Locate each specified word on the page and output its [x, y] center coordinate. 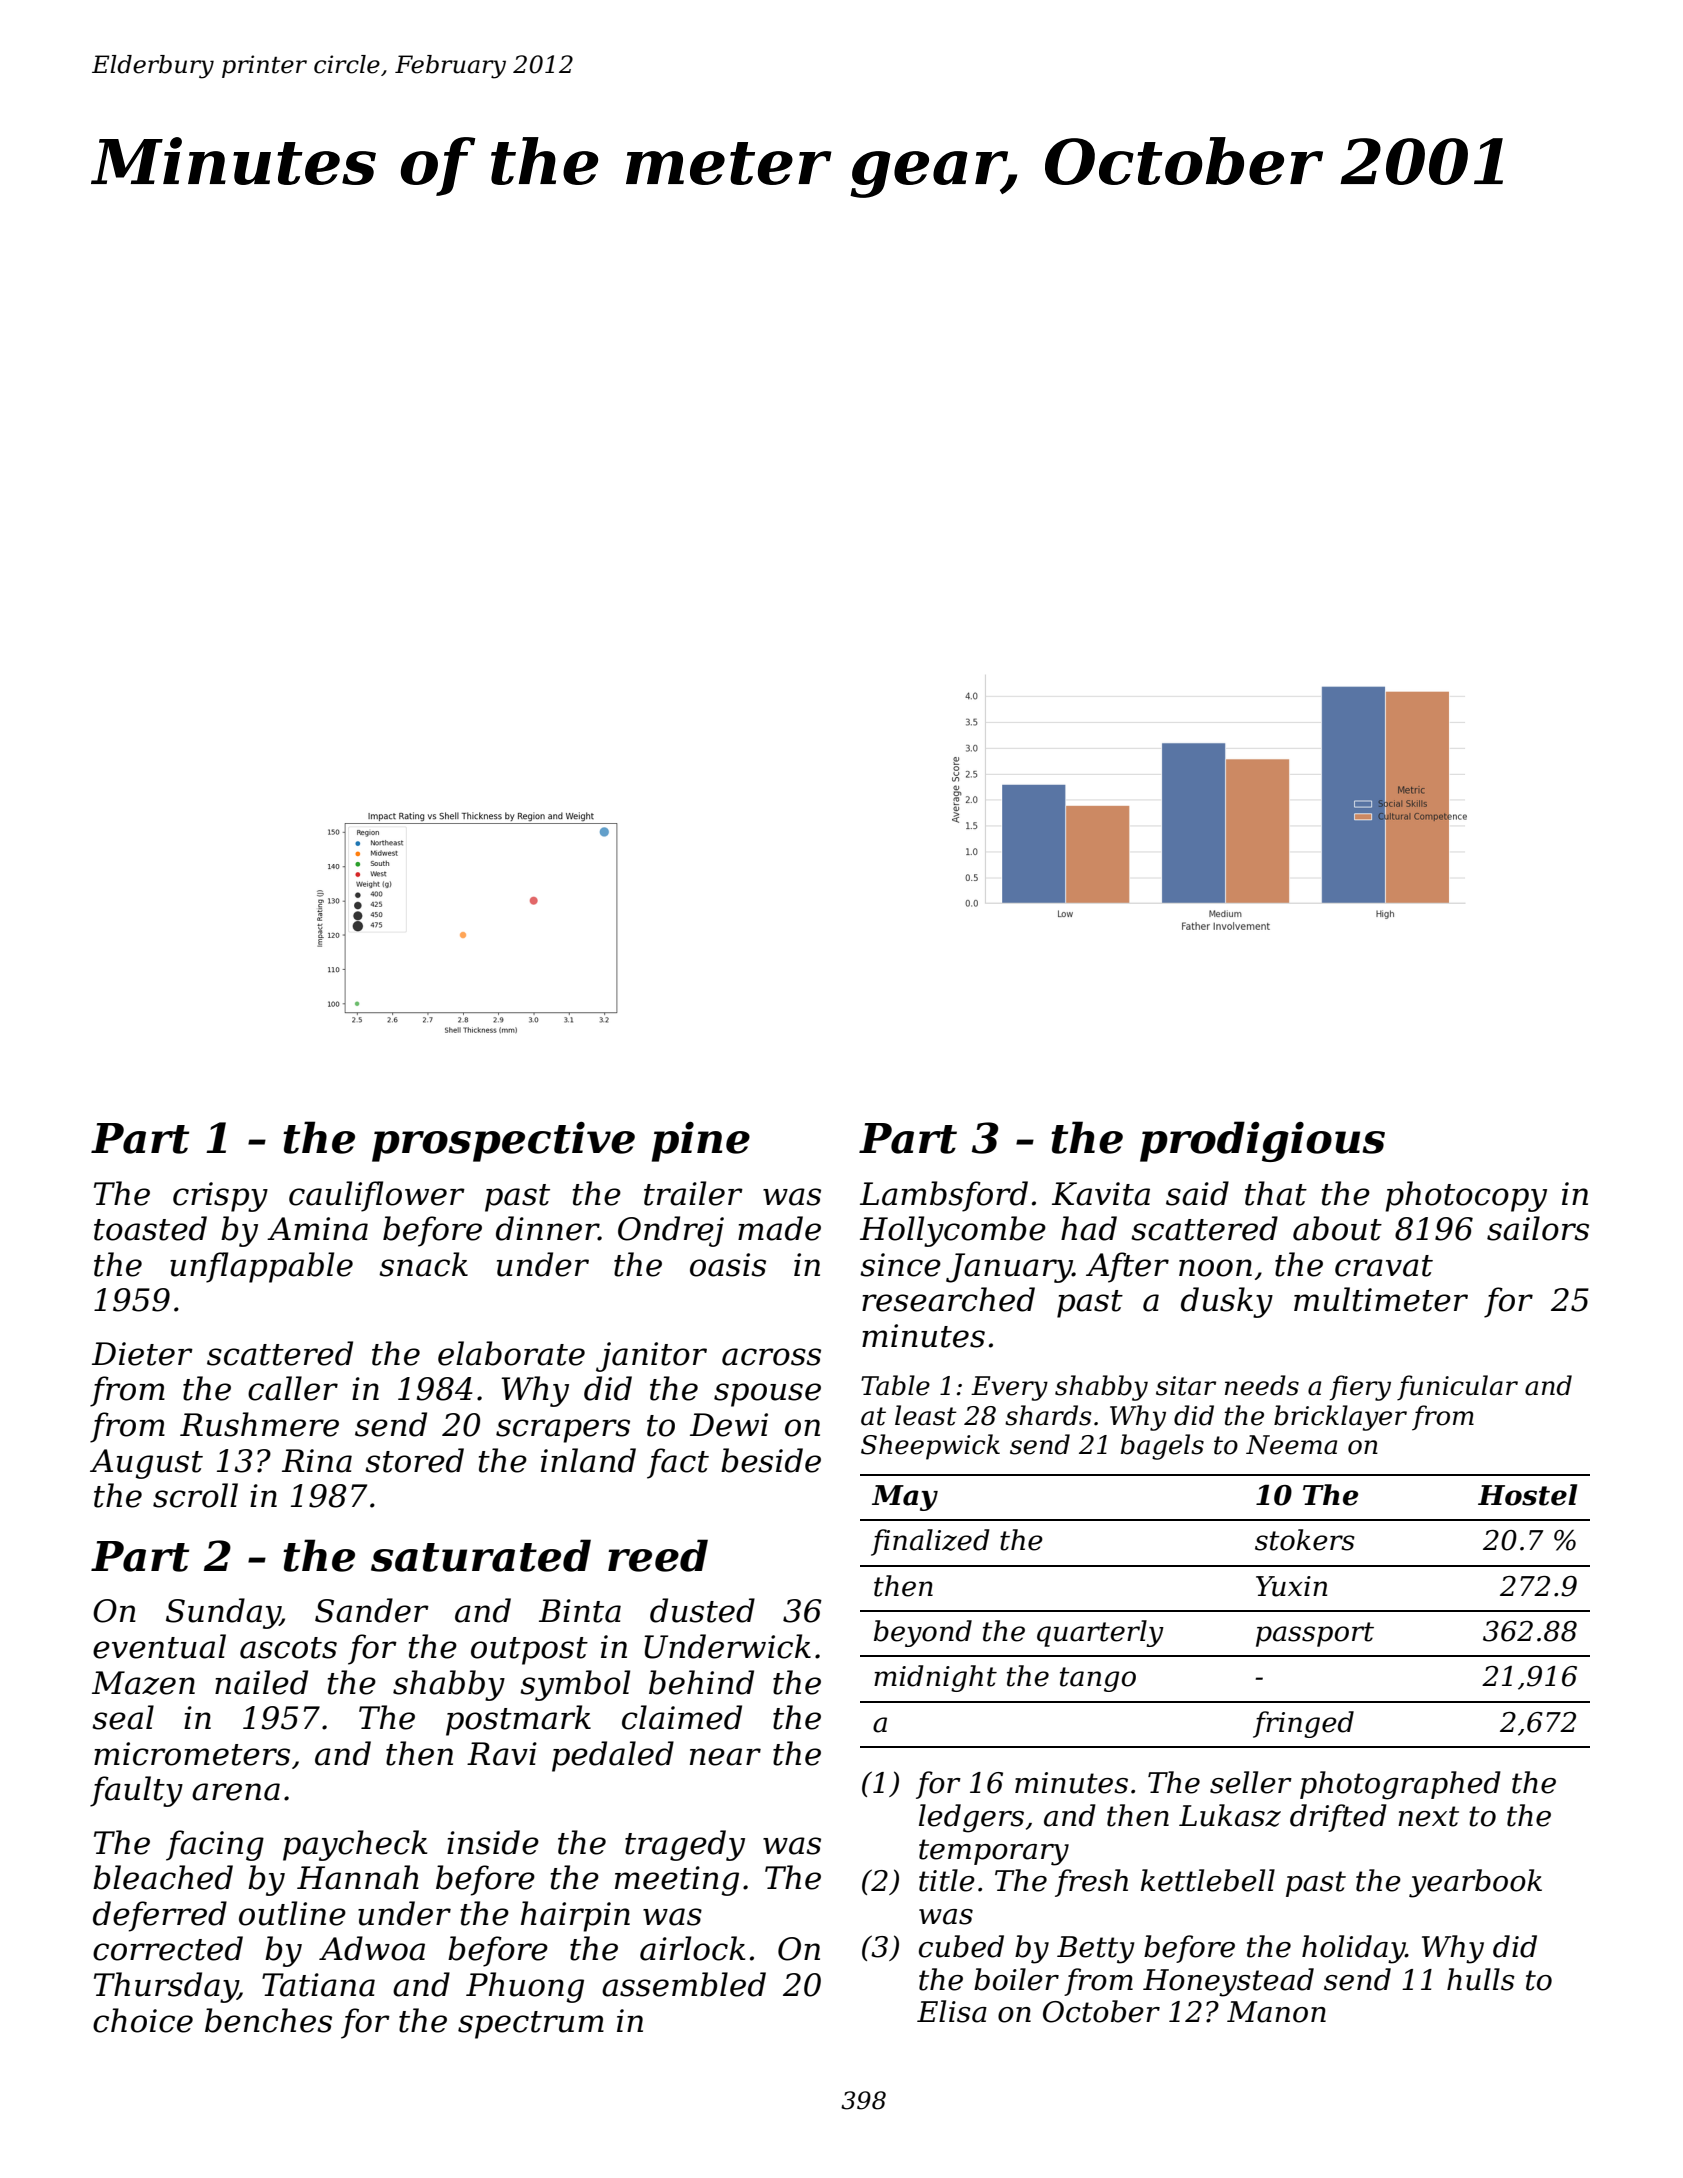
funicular [1457, 1388]
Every [1009, 1388]
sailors [1538, 1228]
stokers [1305, 1540]
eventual [159, 1646]
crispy [220, 1197]
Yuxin [1291, 1586]
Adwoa [372, 1948]
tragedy [685, 1845]
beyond [923, 1633]
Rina [317, 1461]
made [779, 1228]
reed [658, 1555]
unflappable [261, 1267]
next [1428, 1816]
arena [236, 1792]
